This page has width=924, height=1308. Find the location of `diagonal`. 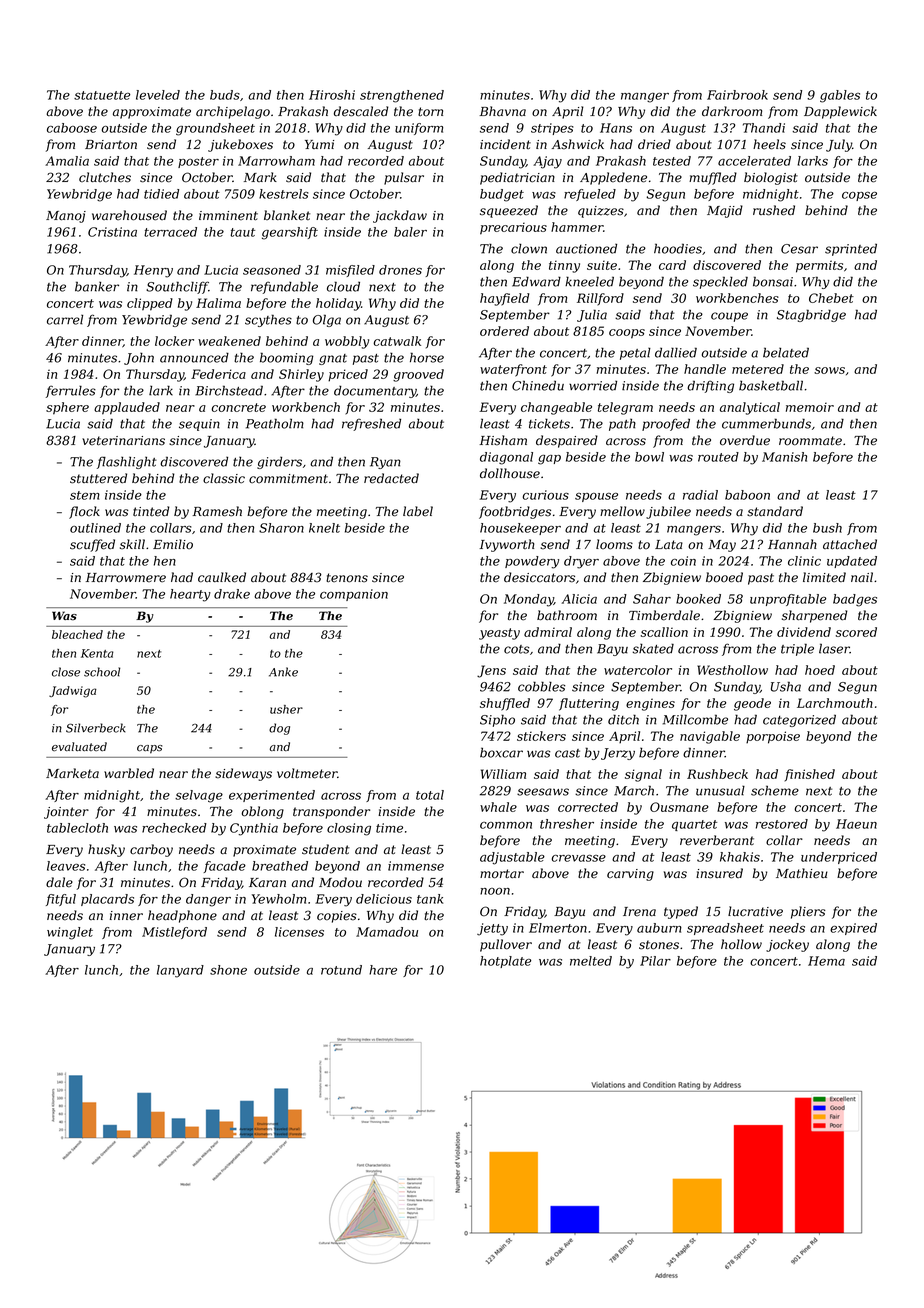

diagonal is located at coordinates (506, 458).
